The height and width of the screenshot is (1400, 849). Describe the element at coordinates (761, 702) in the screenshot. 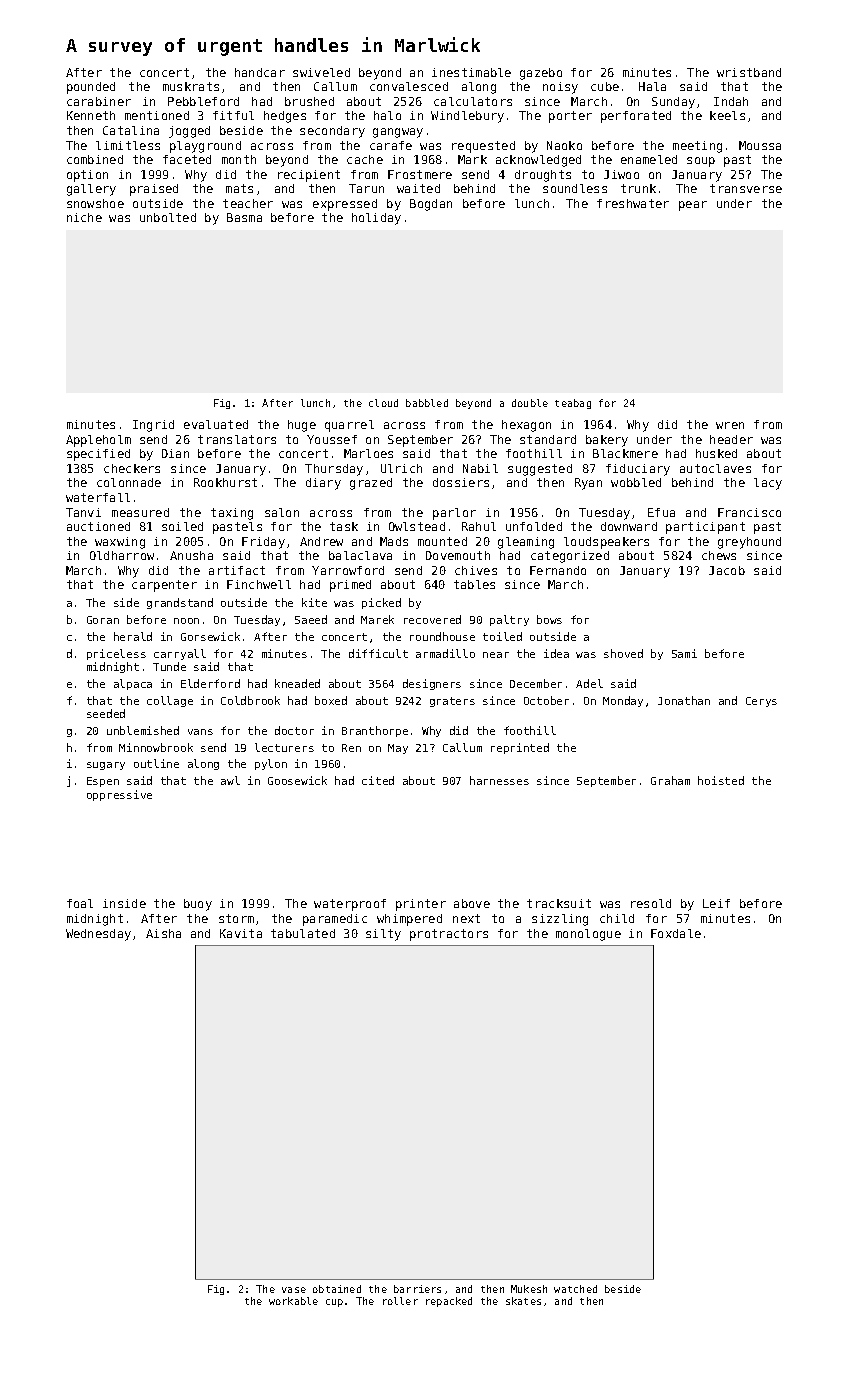

I see `Cerys` at that location.
